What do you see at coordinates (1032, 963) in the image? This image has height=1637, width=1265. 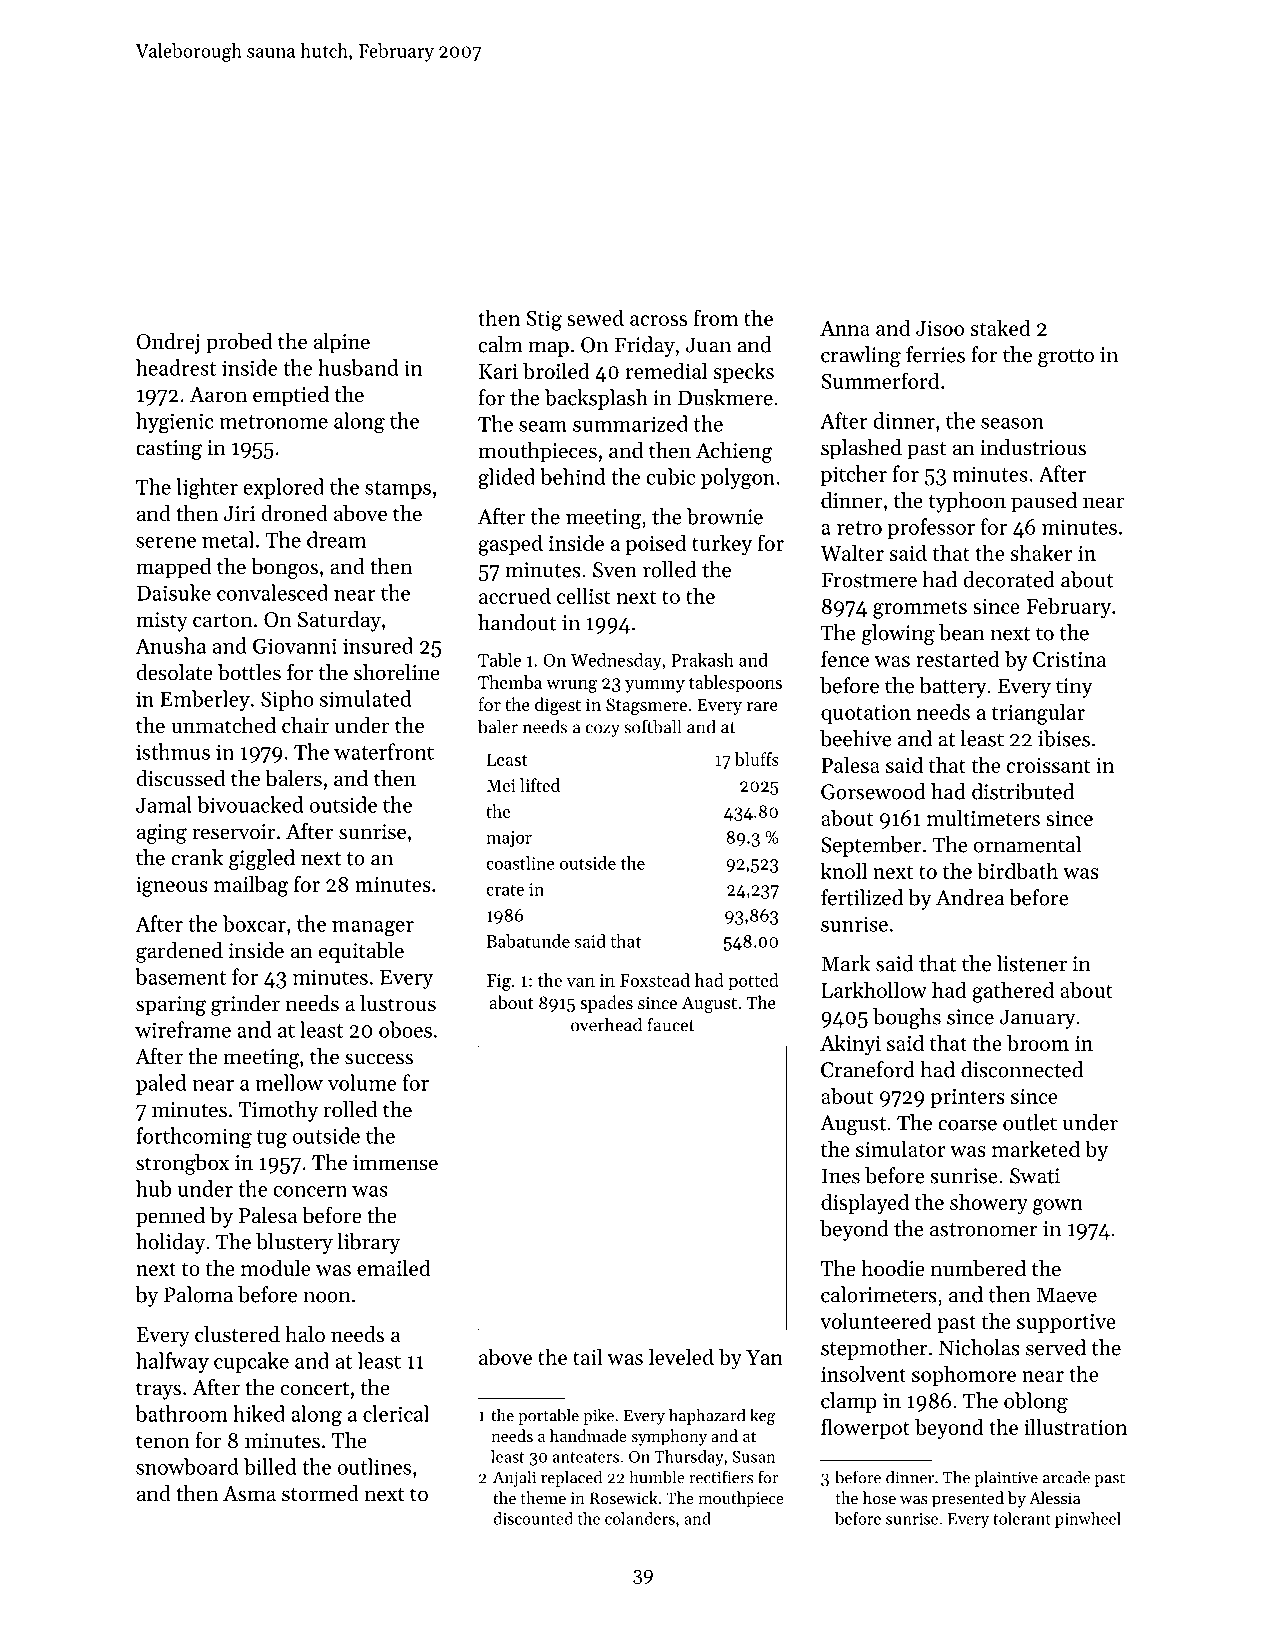 I see `listener` at bounding box center [1032, 963].
